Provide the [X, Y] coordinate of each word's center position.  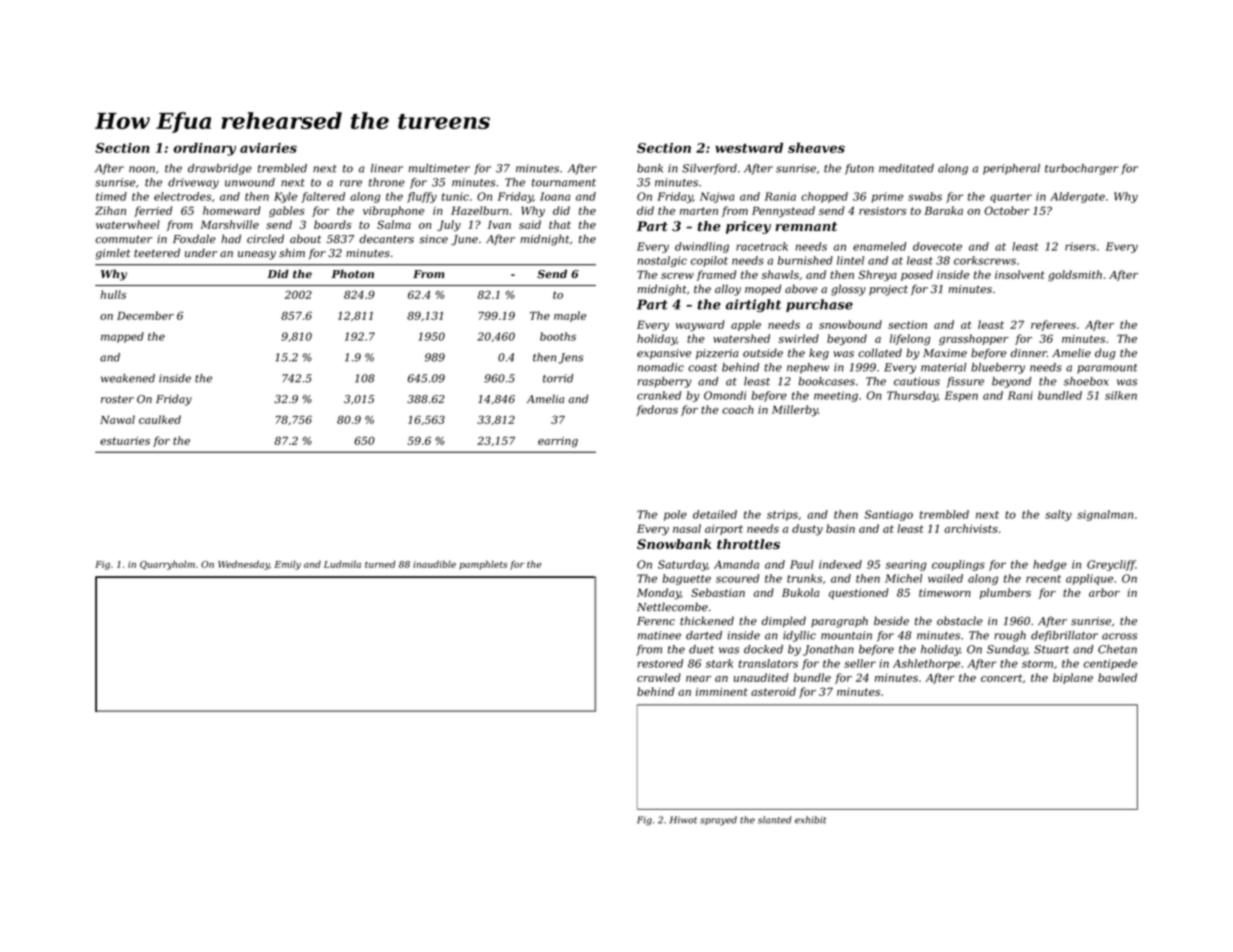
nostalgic [662, 261]
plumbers [1005, 593]
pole [675, 515]
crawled [659, 677]
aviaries [268, 148]
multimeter [439, 168]
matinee [659, 635]
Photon [352, 274]
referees [1053, 325]
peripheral [1011, 169]
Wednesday [243, 565]
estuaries [125, 441]
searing [906, 565]
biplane [1073, 678]
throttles [748, 544]
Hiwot [683, 820]
